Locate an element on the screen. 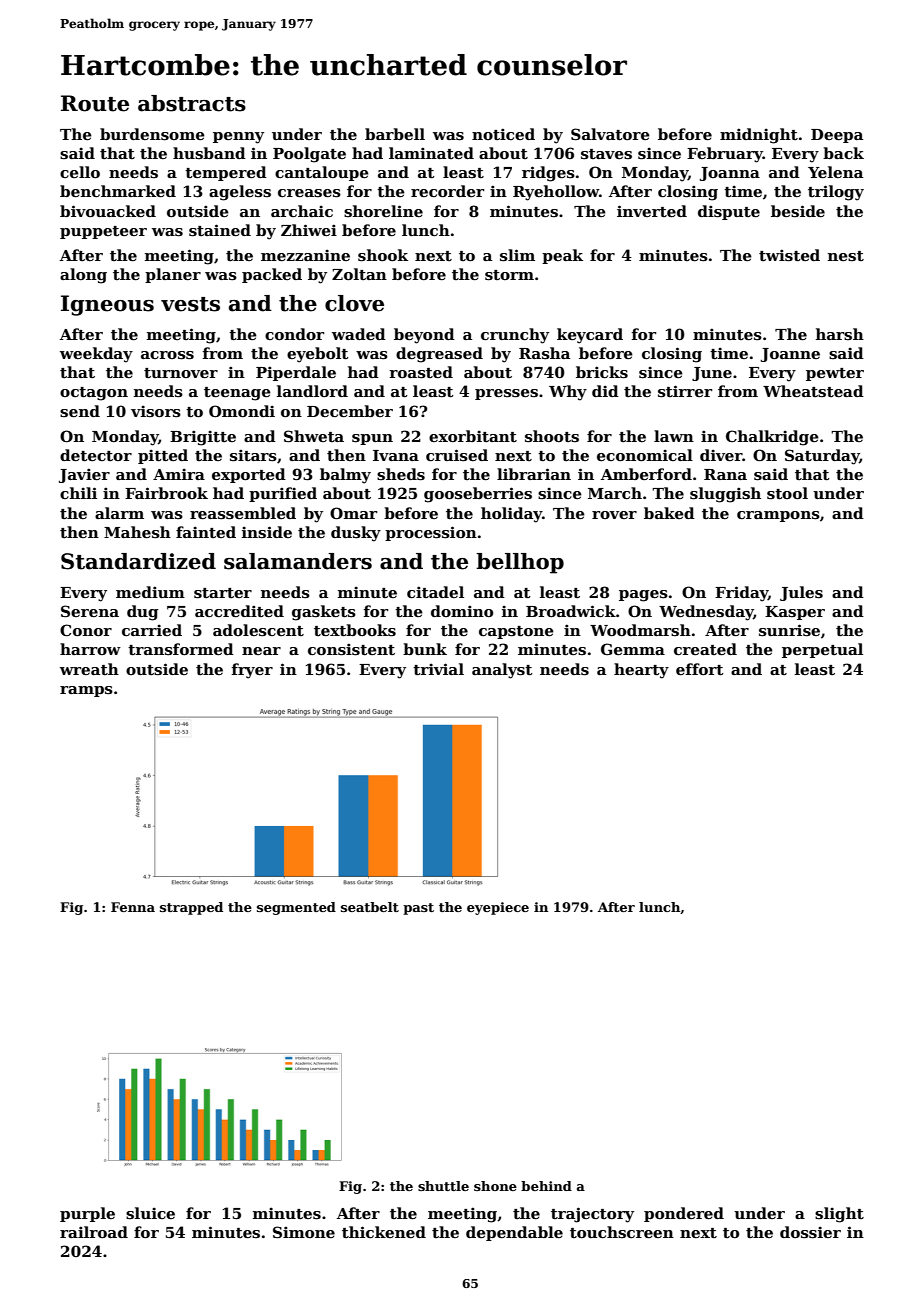 This screenshot has height=1308, width=924. beside is located at coordinates (798, 211).
